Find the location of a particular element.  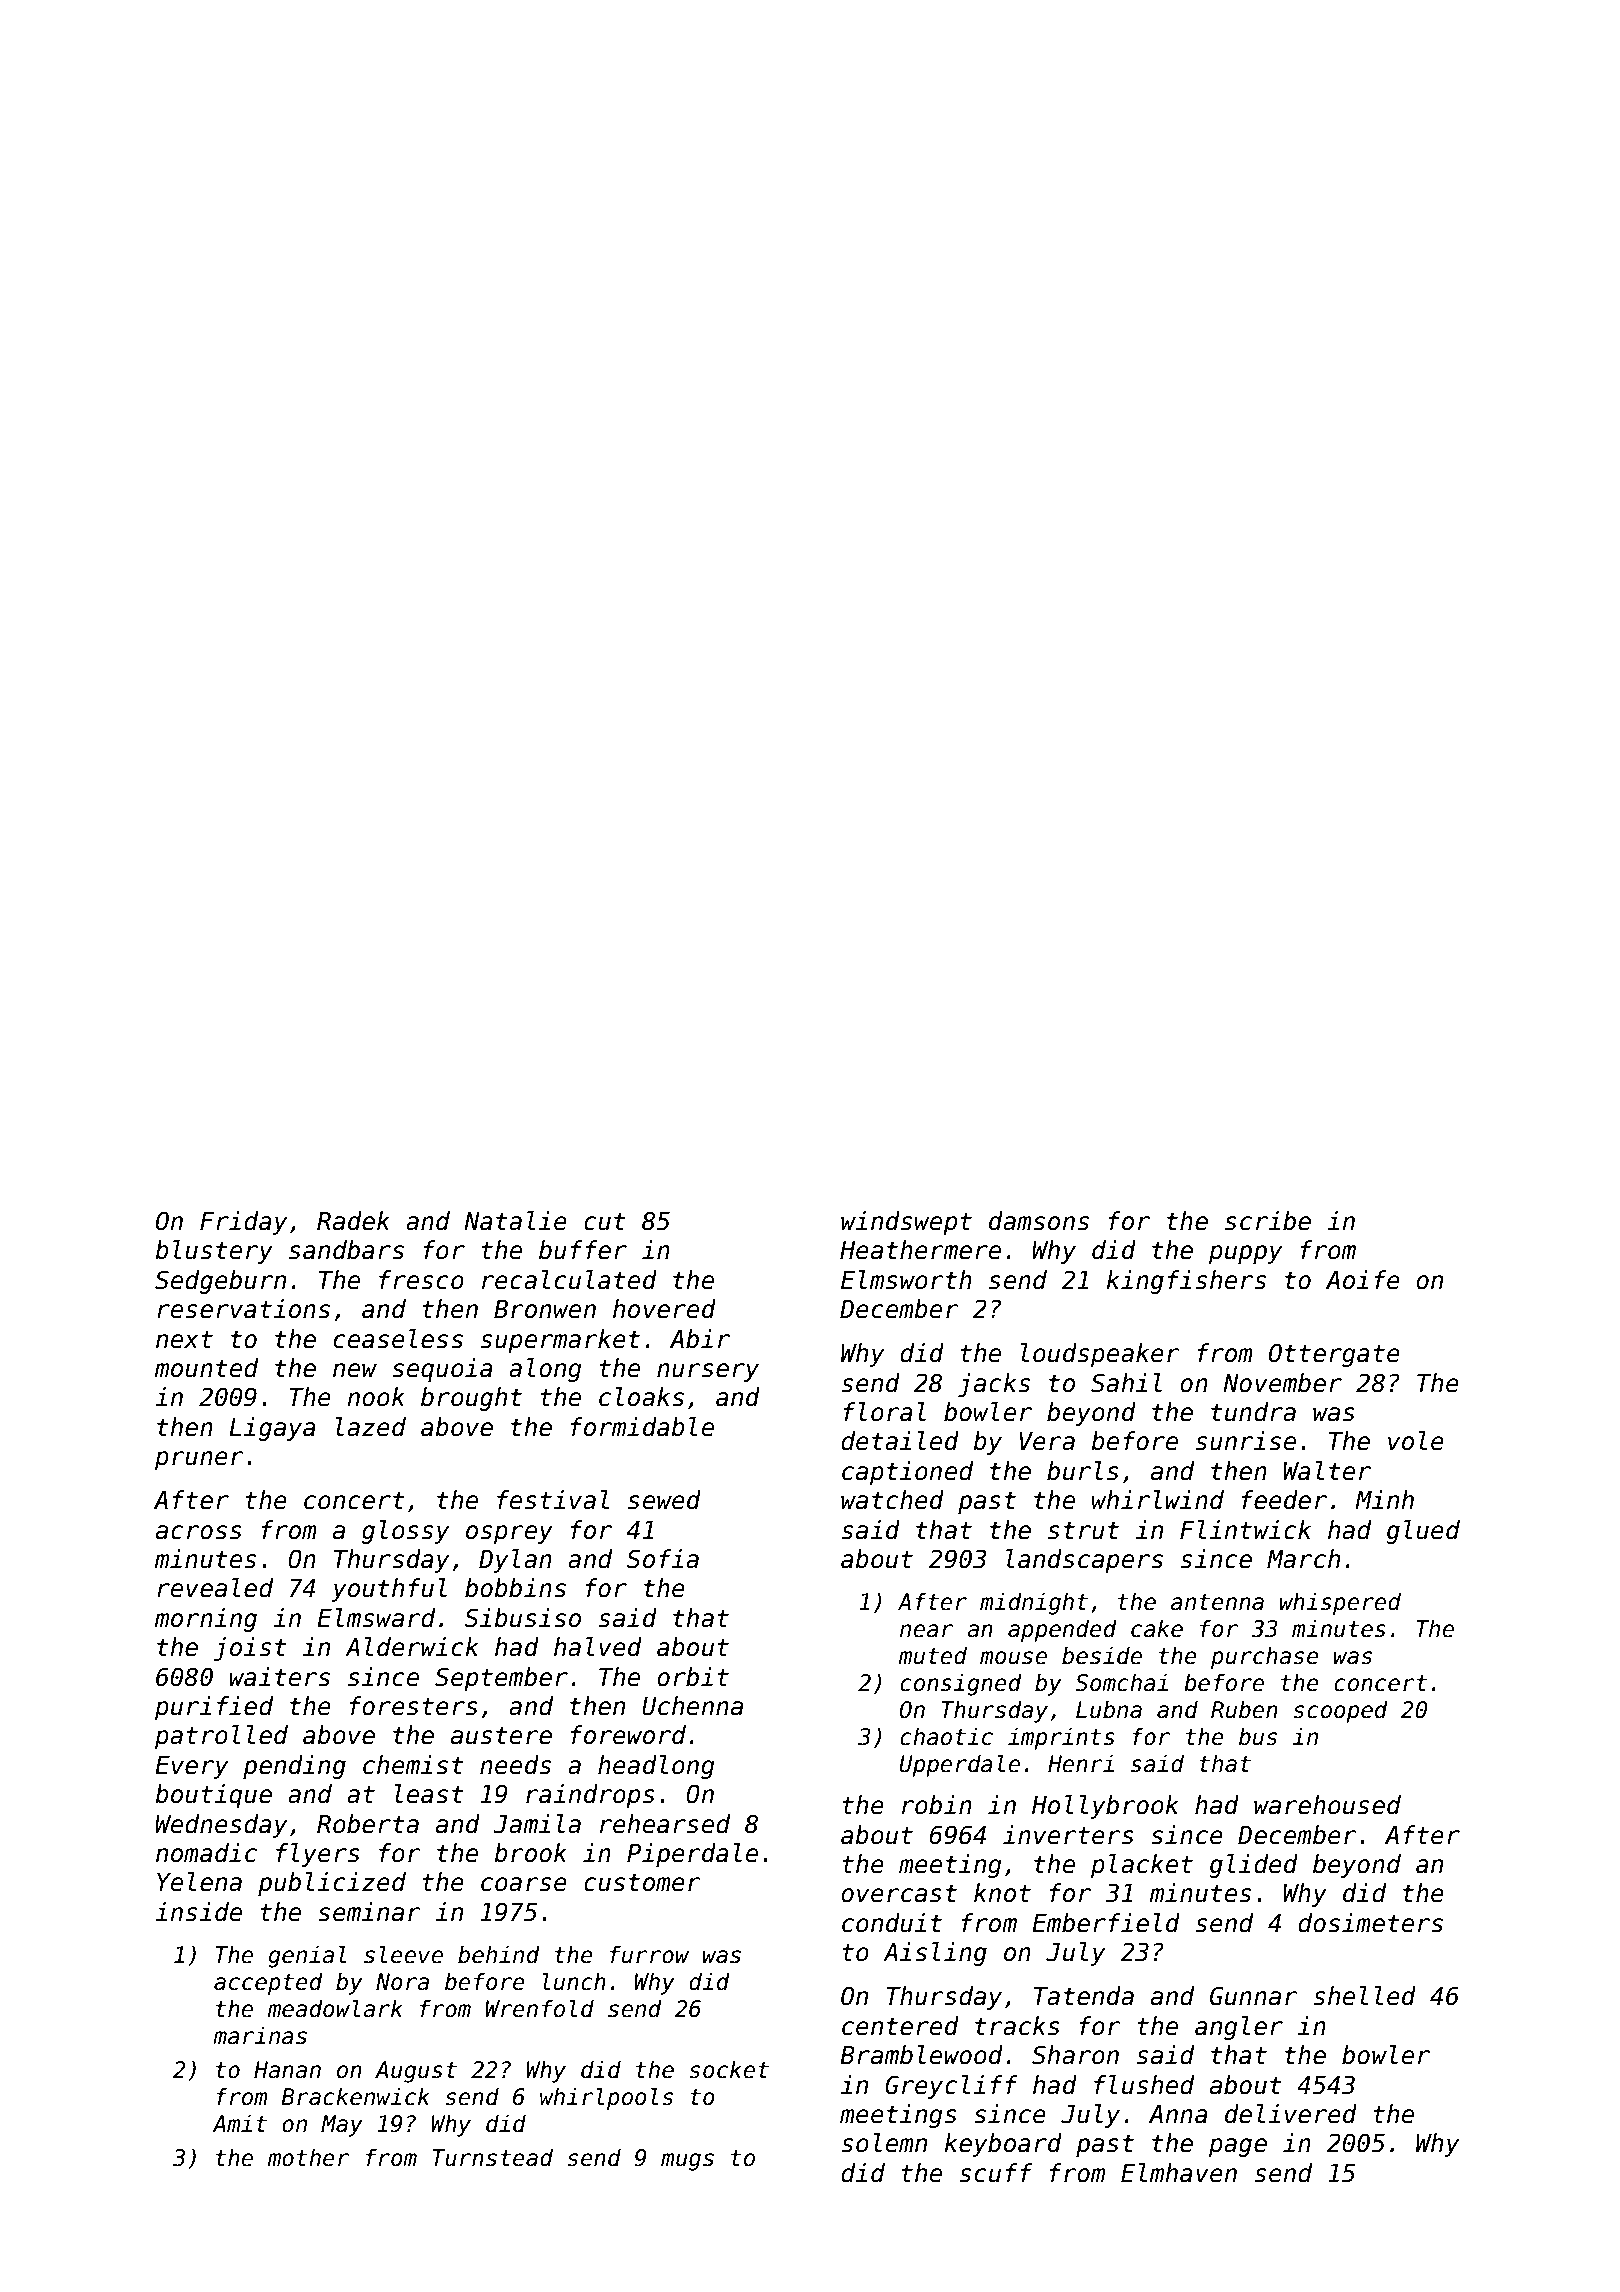

landscapers is located at coordinates (1084, 1561).
